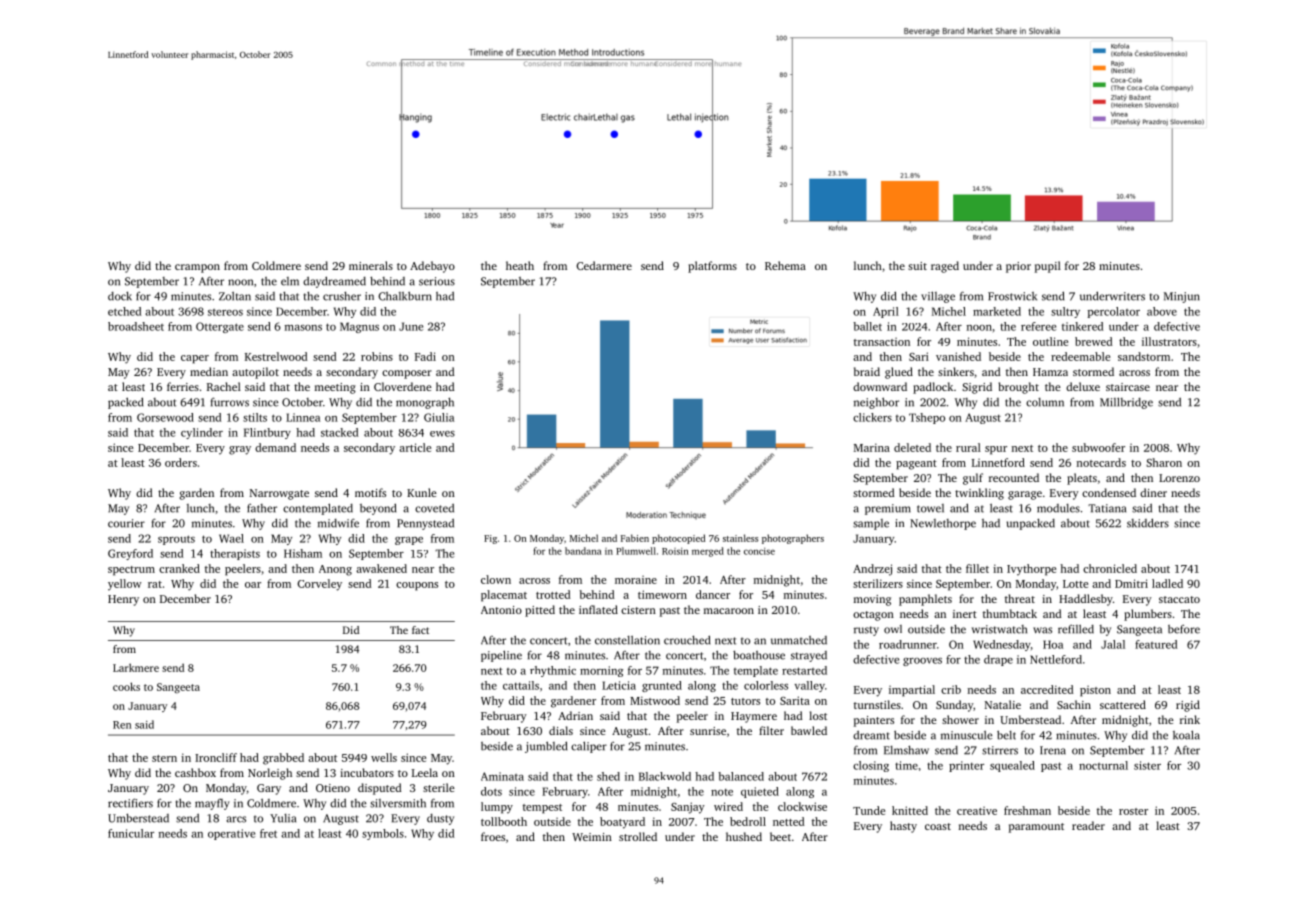 This page has height=924, width=1308. Describe the element at coordinates (1075, 584) in the page. I see `Lotte` at that location.
